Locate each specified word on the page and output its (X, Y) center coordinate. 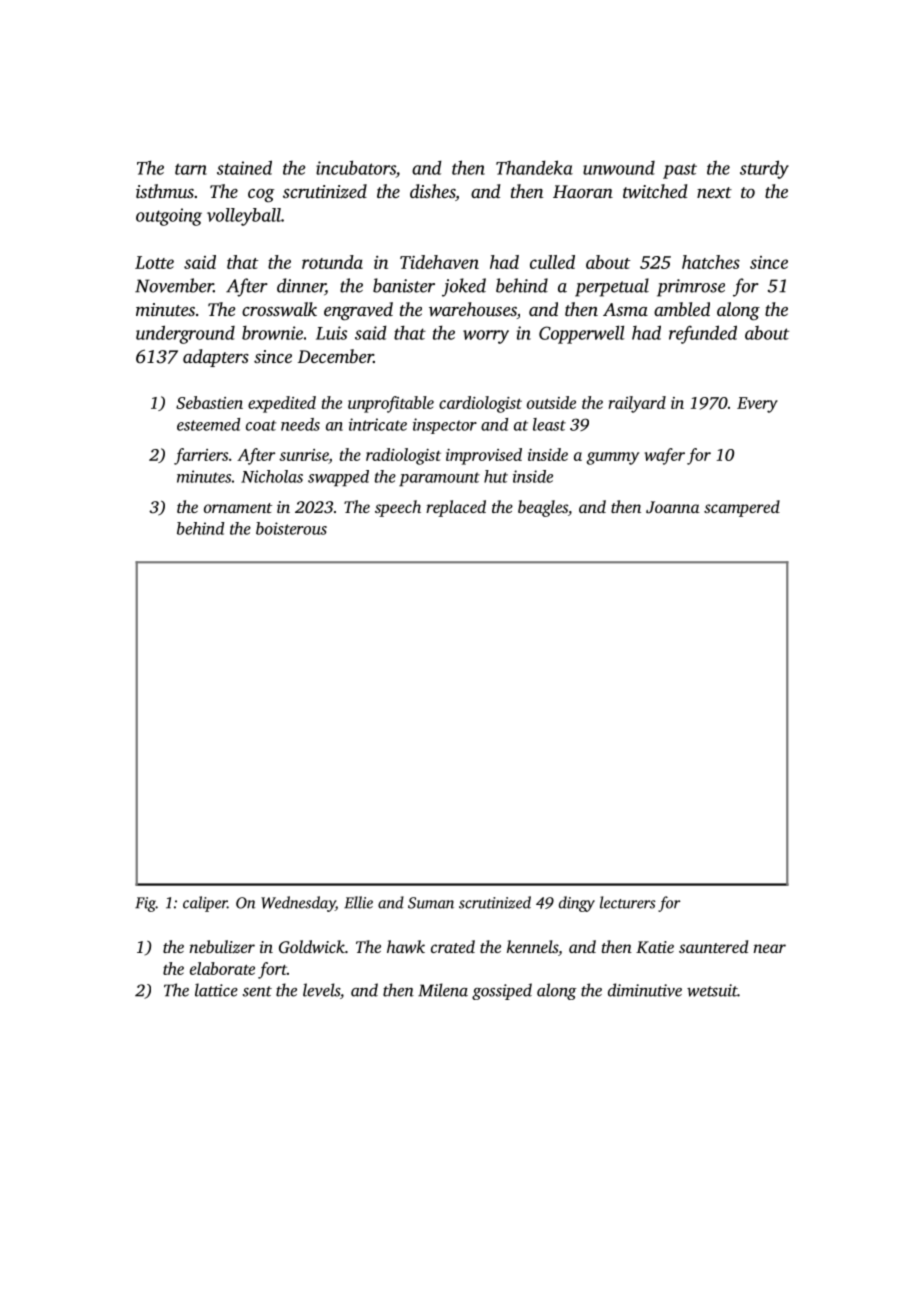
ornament (238, 508)
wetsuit (712, 990)
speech (398, 508)
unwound (619, 168)
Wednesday (298, 904)
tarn (191, 169)
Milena (443, 990)
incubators (356, 167)
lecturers (628, 902)
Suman (431, 903)
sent (257, 991)
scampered (742, 508)
